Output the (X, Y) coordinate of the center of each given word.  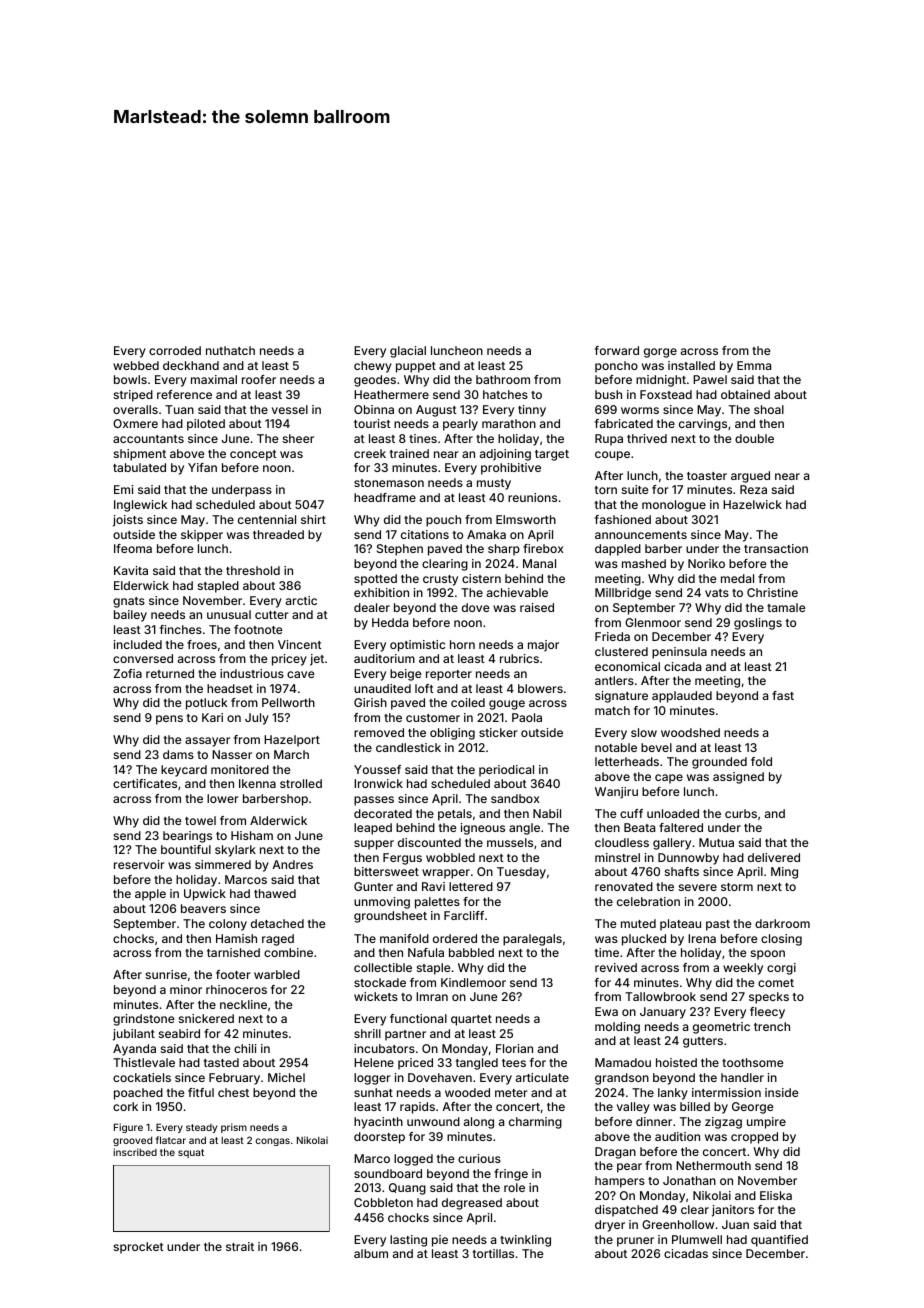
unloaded (673, 813)
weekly (743, 969)
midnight (661, 381)
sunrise (166, 974)
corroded (175, 350)
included (138, 644)
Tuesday (521, 873)
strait (240, 1246)
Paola (527, 717)
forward (617, 350)
